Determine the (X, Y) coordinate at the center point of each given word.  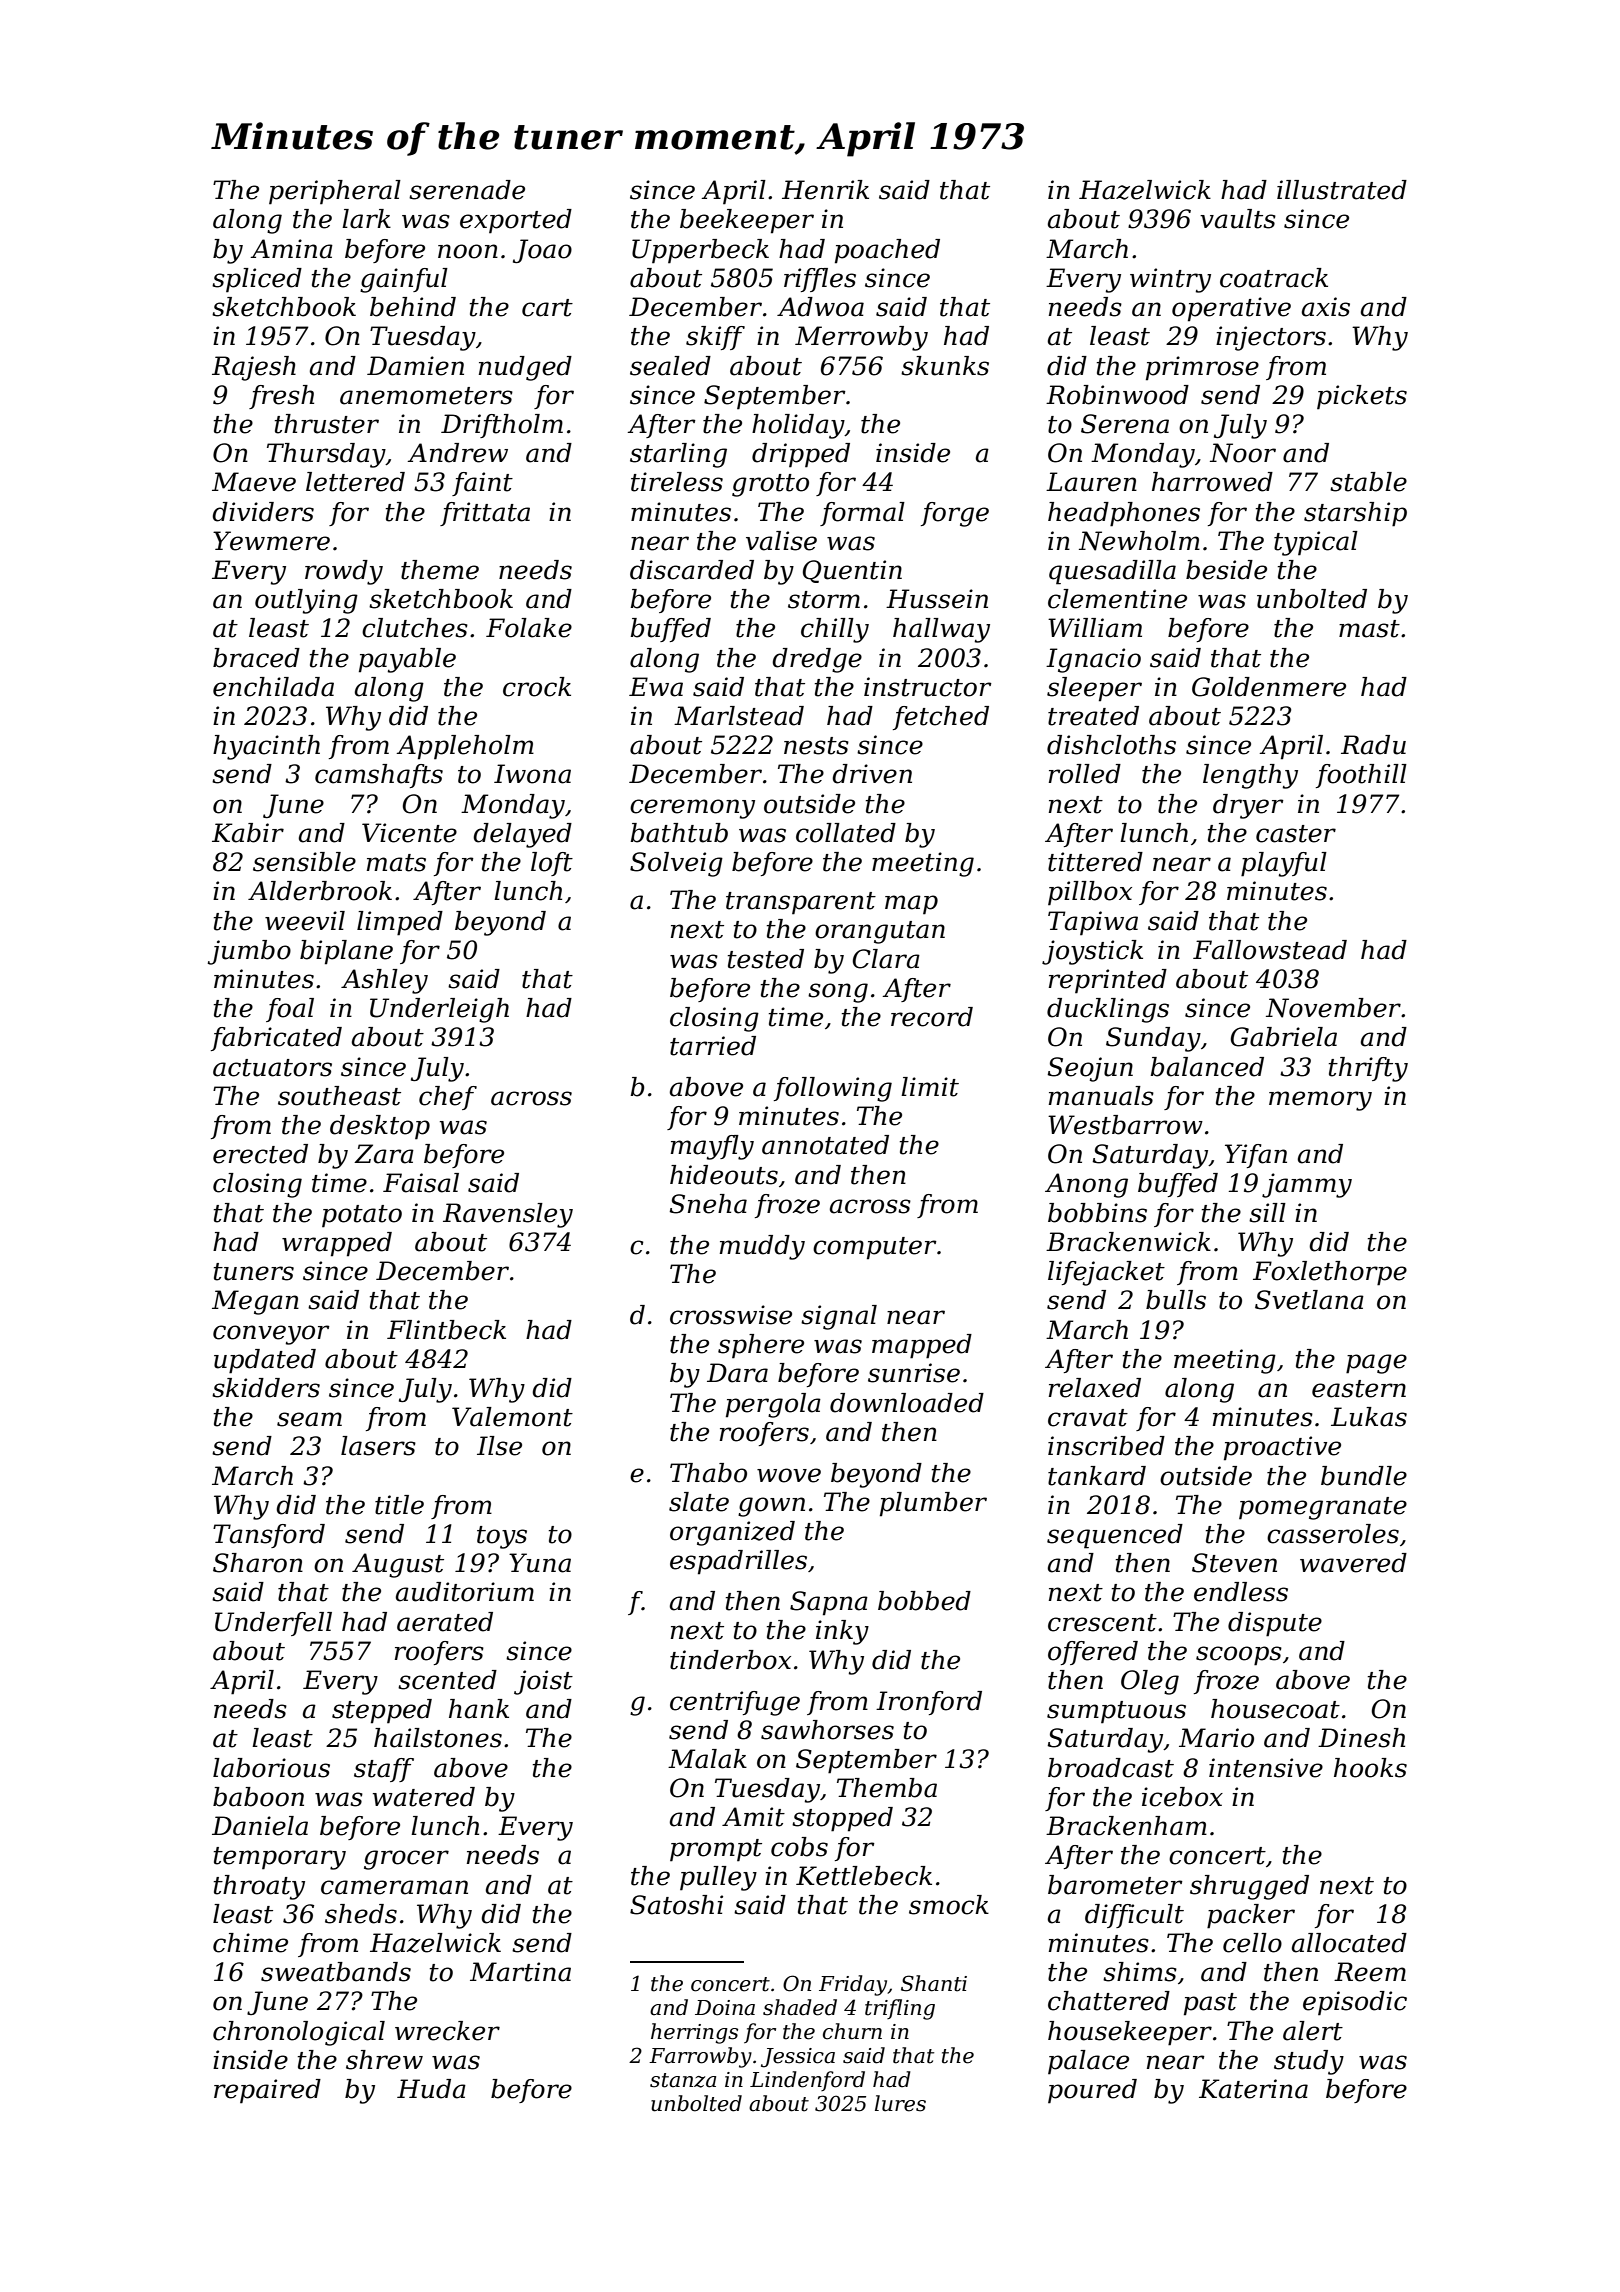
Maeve (254, 482)
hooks (1370, 1768)
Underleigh (439, 1010)
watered (424, 1797)
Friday (853, 1985)
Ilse (499, 1446)
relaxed (1095, 1388)
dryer (1248, 806)
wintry (1170, 280)
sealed (670, 366)
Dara (737, 1373)
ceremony (692, 809)
